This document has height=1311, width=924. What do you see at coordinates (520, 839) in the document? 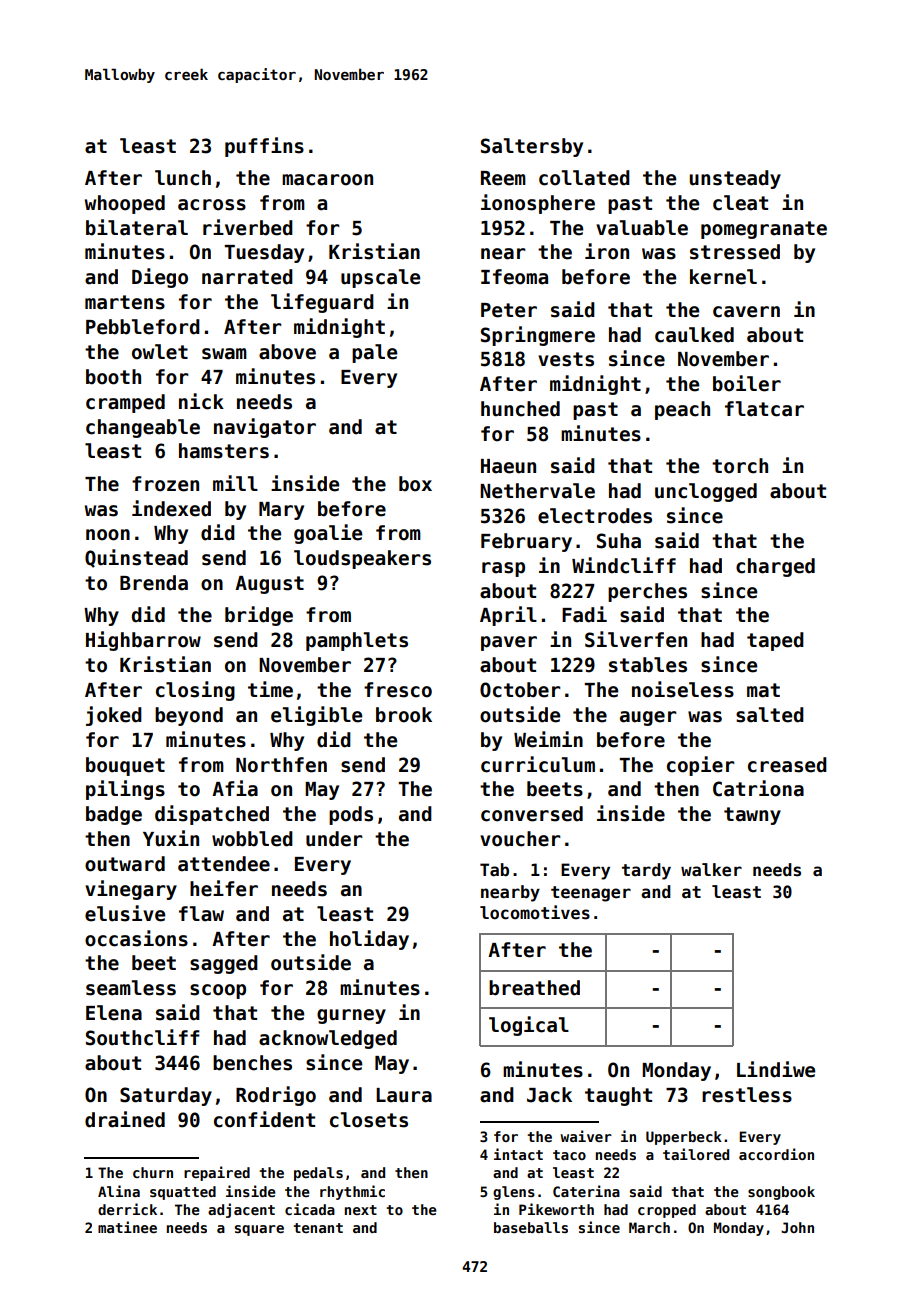
I see `voucher` at bounding box center [520, 839].
